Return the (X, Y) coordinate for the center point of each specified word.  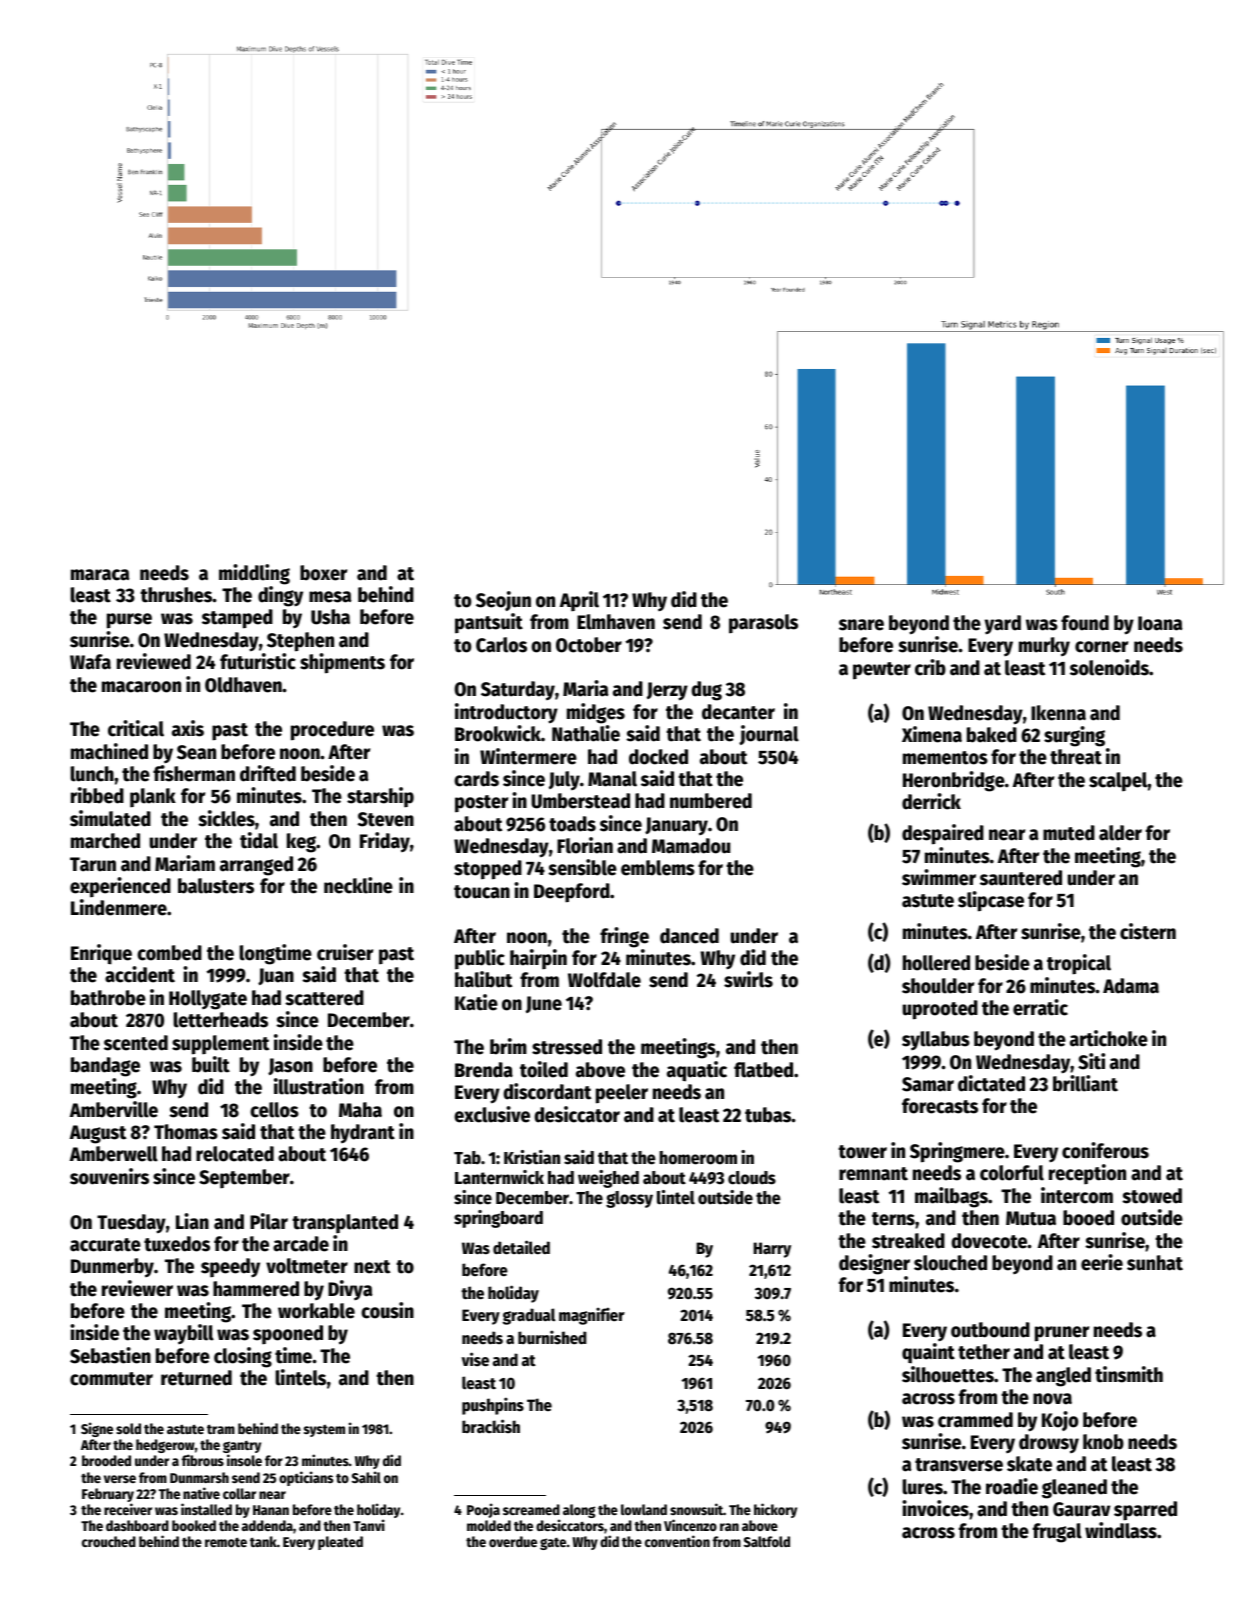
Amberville (114, 1109)
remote (226, 1542)
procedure (332, 731)
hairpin (538, 959)
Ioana (1160, 623)
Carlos (501, 645)
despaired (943, 834)
